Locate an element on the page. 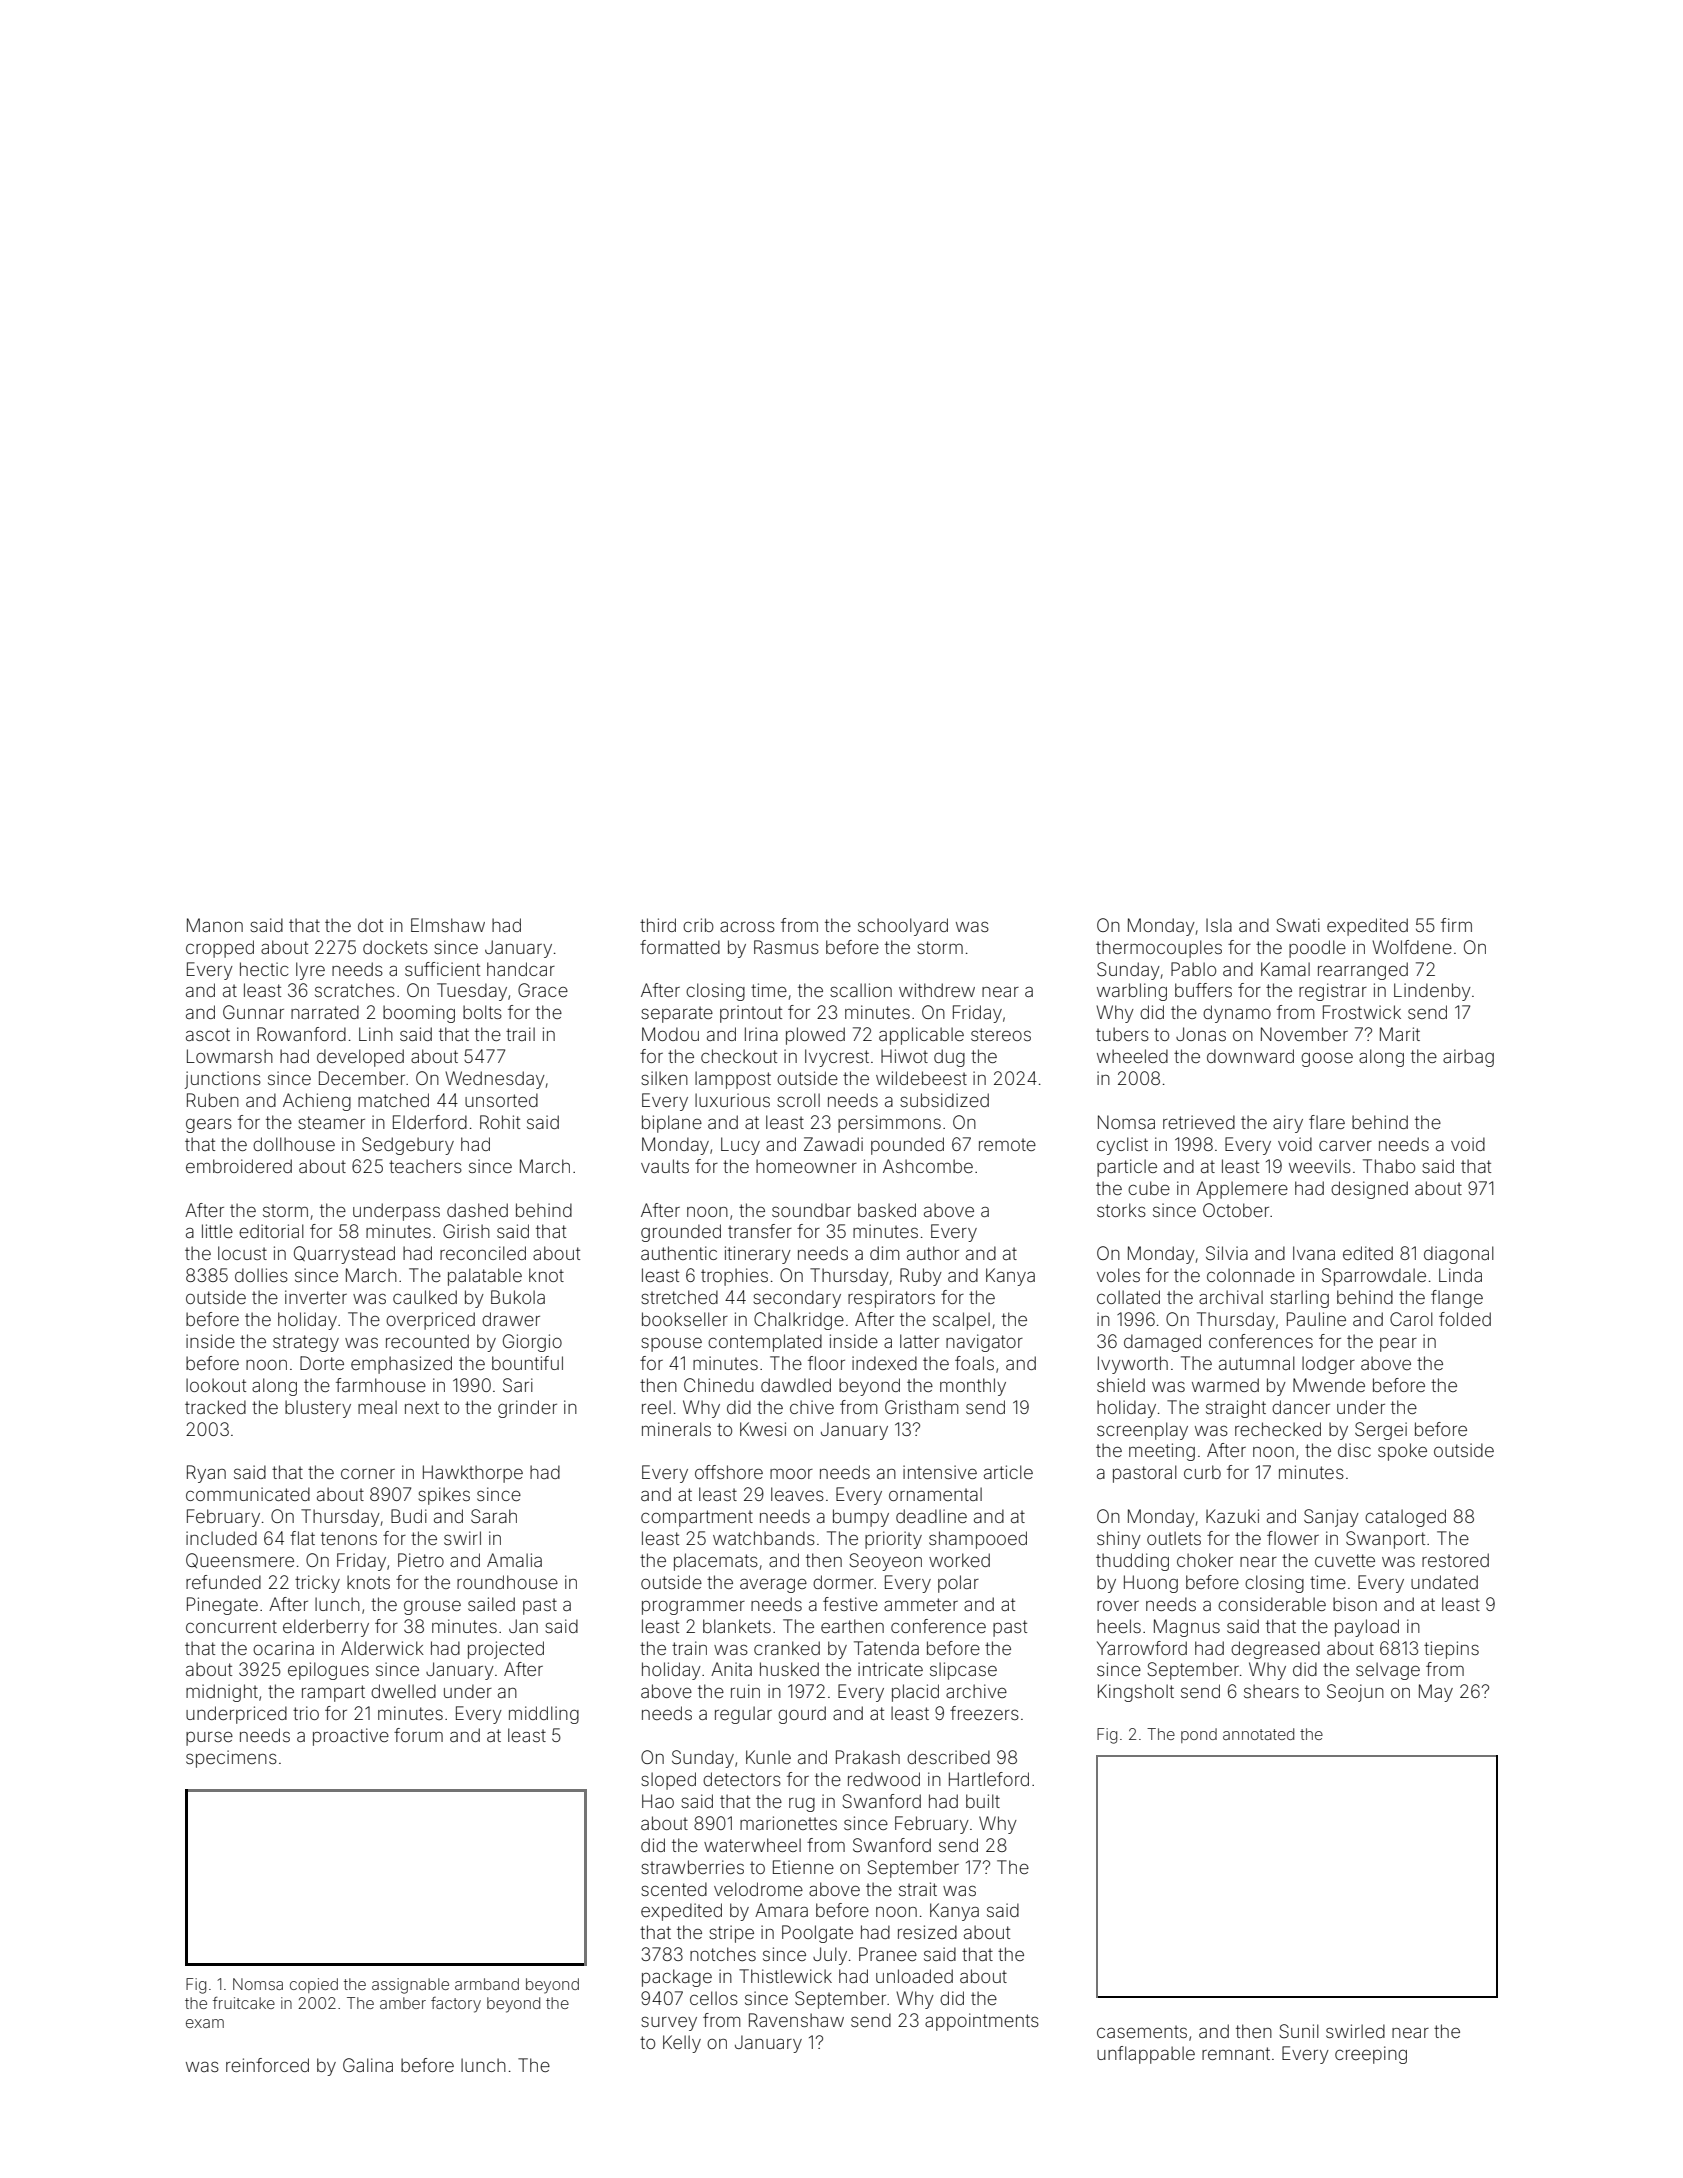 This page has height=2178, width=1683. appointments is located at coordinates (982, 2022).
